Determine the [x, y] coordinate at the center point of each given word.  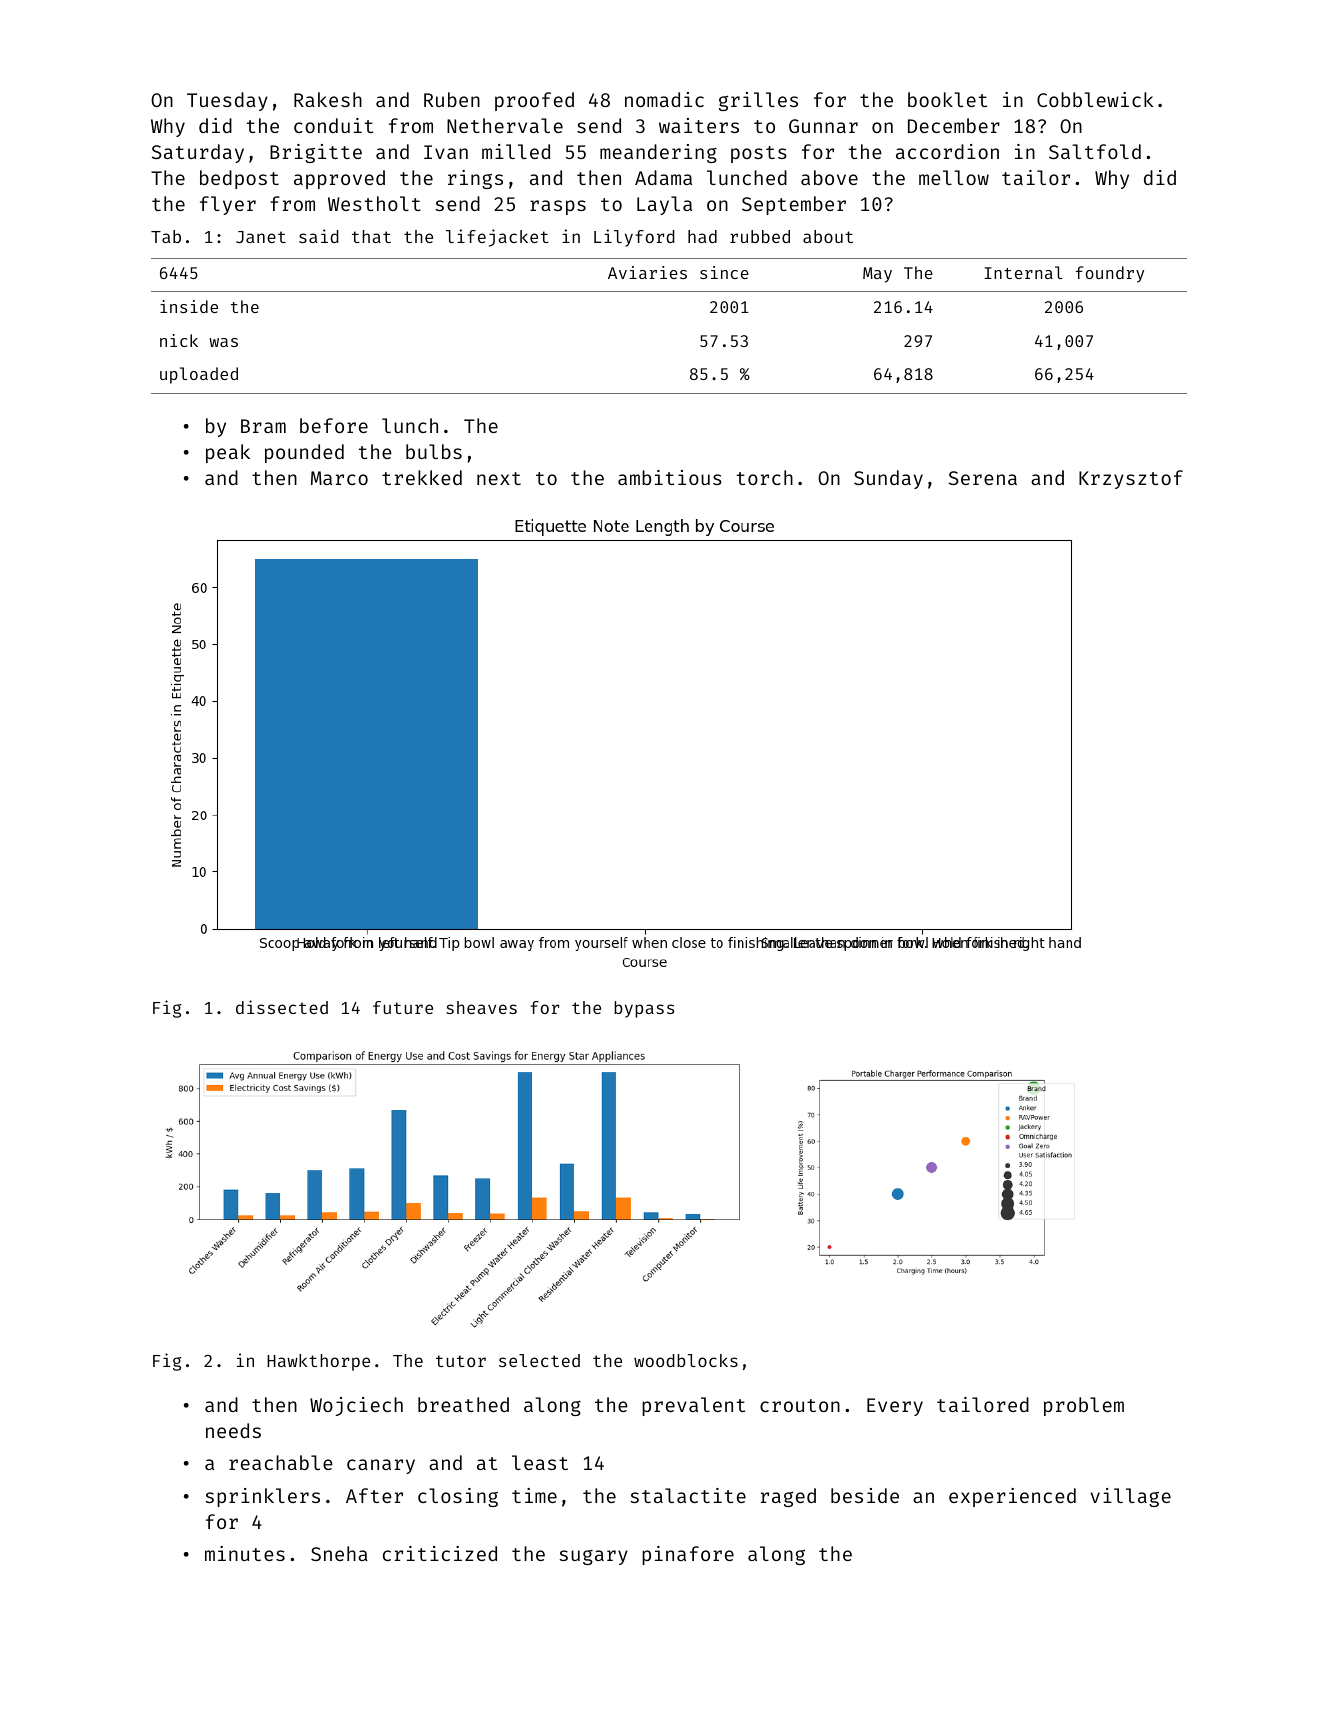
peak [228, 453]
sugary [593, 1557]
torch [765, 477]
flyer [228, 205]
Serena [983, 478]
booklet [947, 99]
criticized [440, 1553]
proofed [534, 101]
